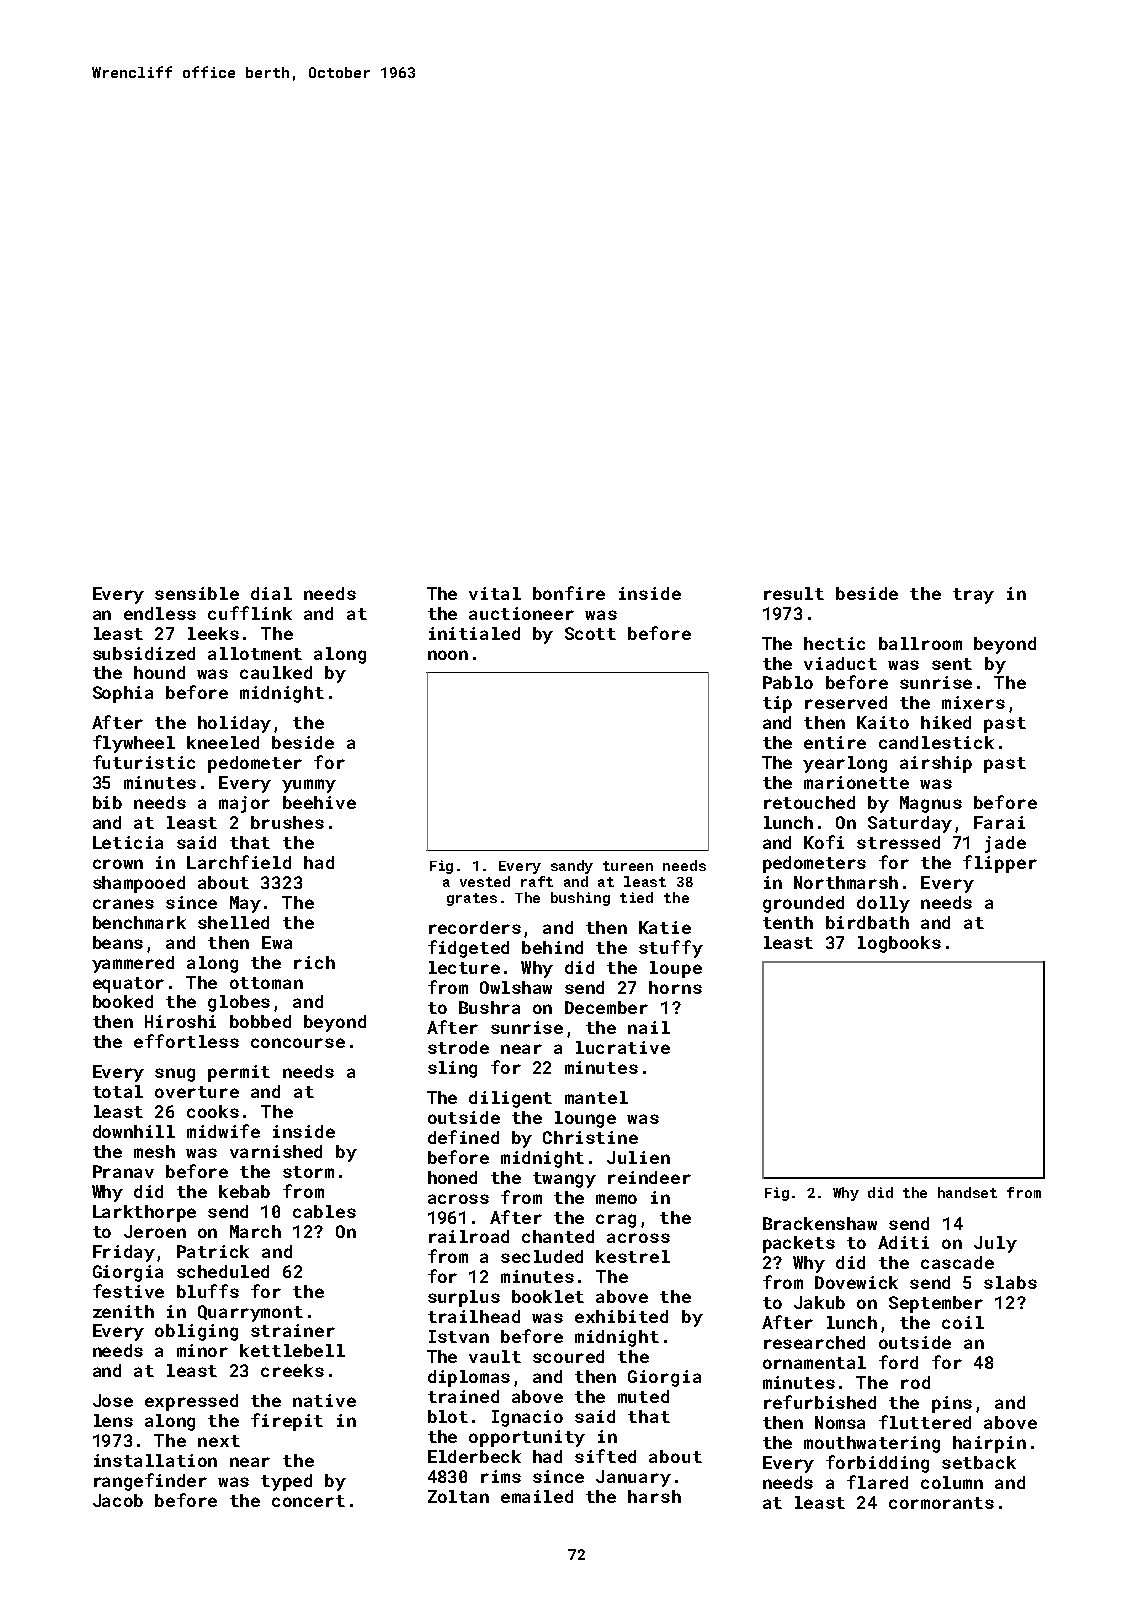 The image size is (1136, 1606). Describe the element at coordinates (925, 1422) in the screenshot. I see `fluttered` at that location.
